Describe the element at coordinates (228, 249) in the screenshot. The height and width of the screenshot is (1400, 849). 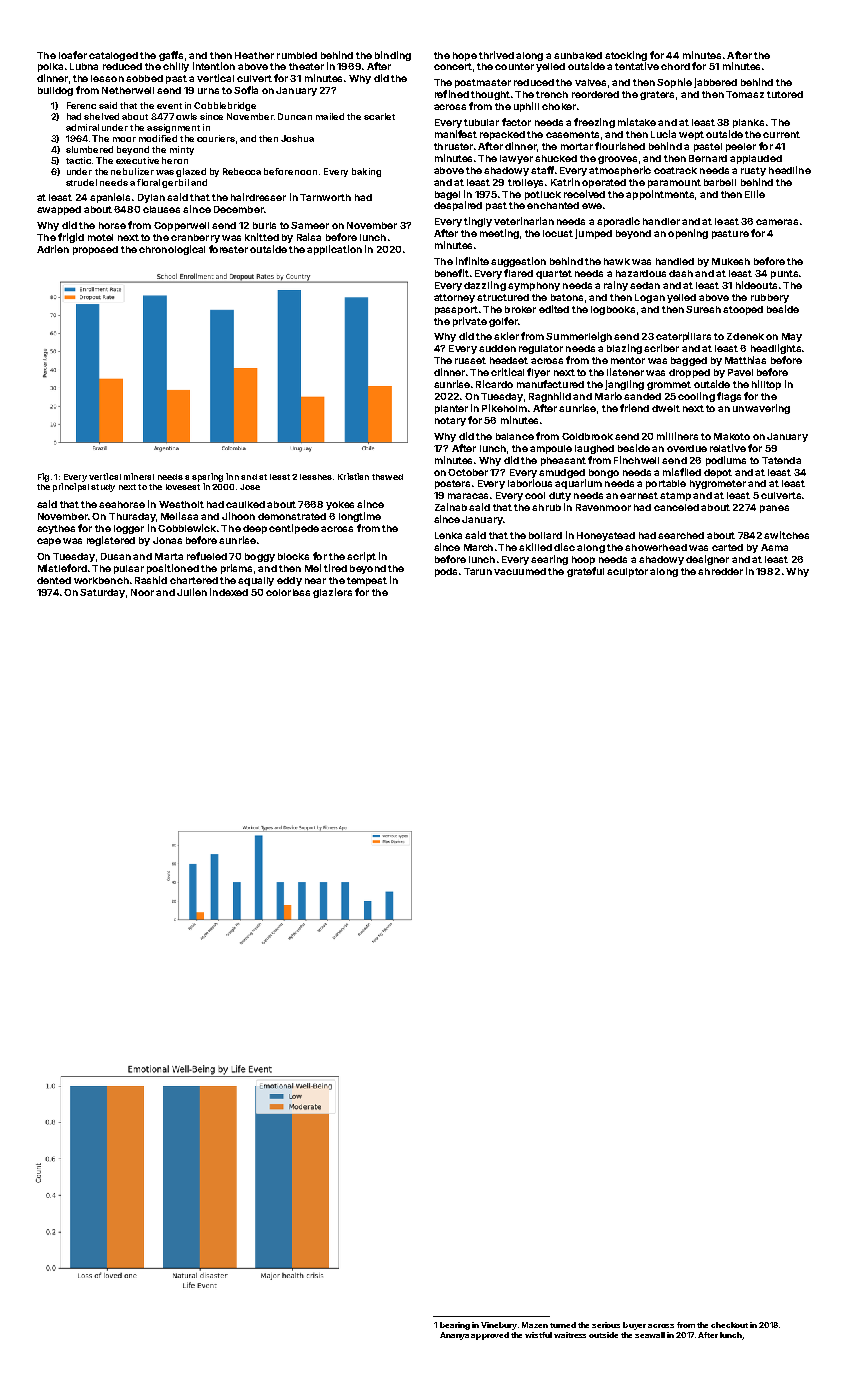
I see `forester` at that location.
